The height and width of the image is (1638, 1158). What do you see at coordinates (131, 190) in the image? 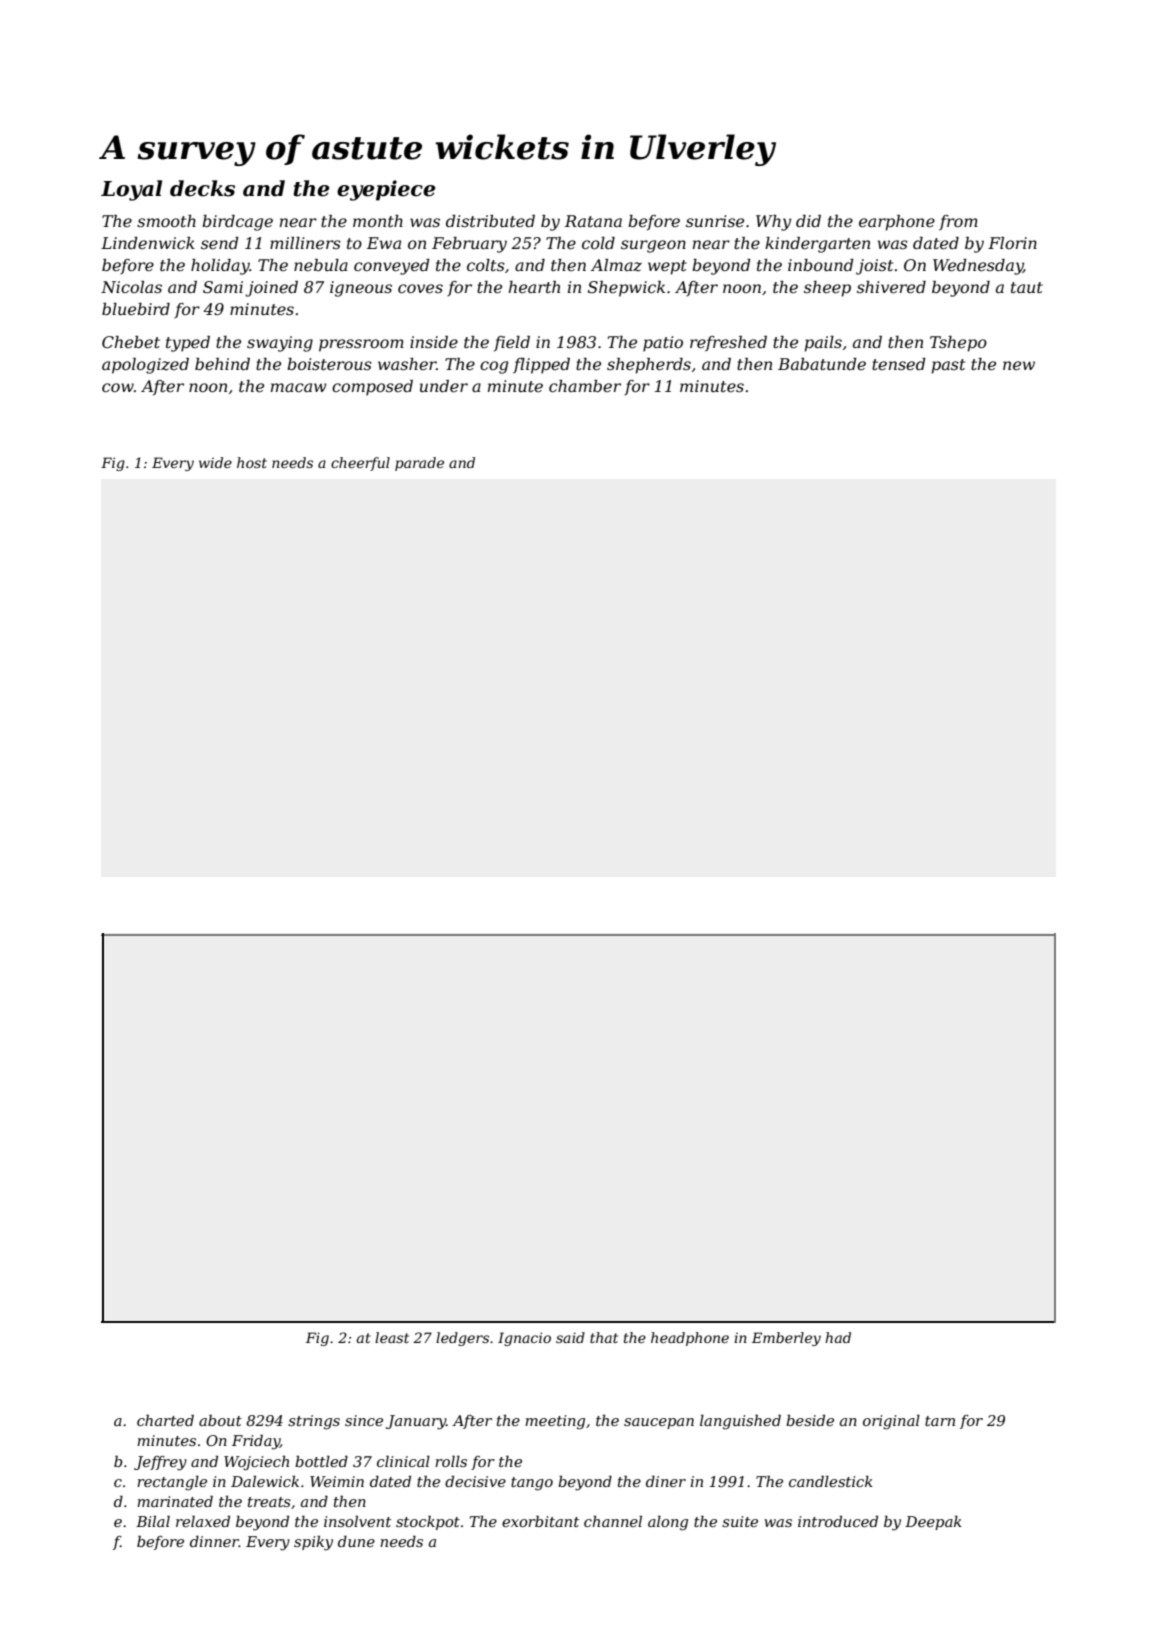
I see `Loyal` at bounding box center [131, 190].
